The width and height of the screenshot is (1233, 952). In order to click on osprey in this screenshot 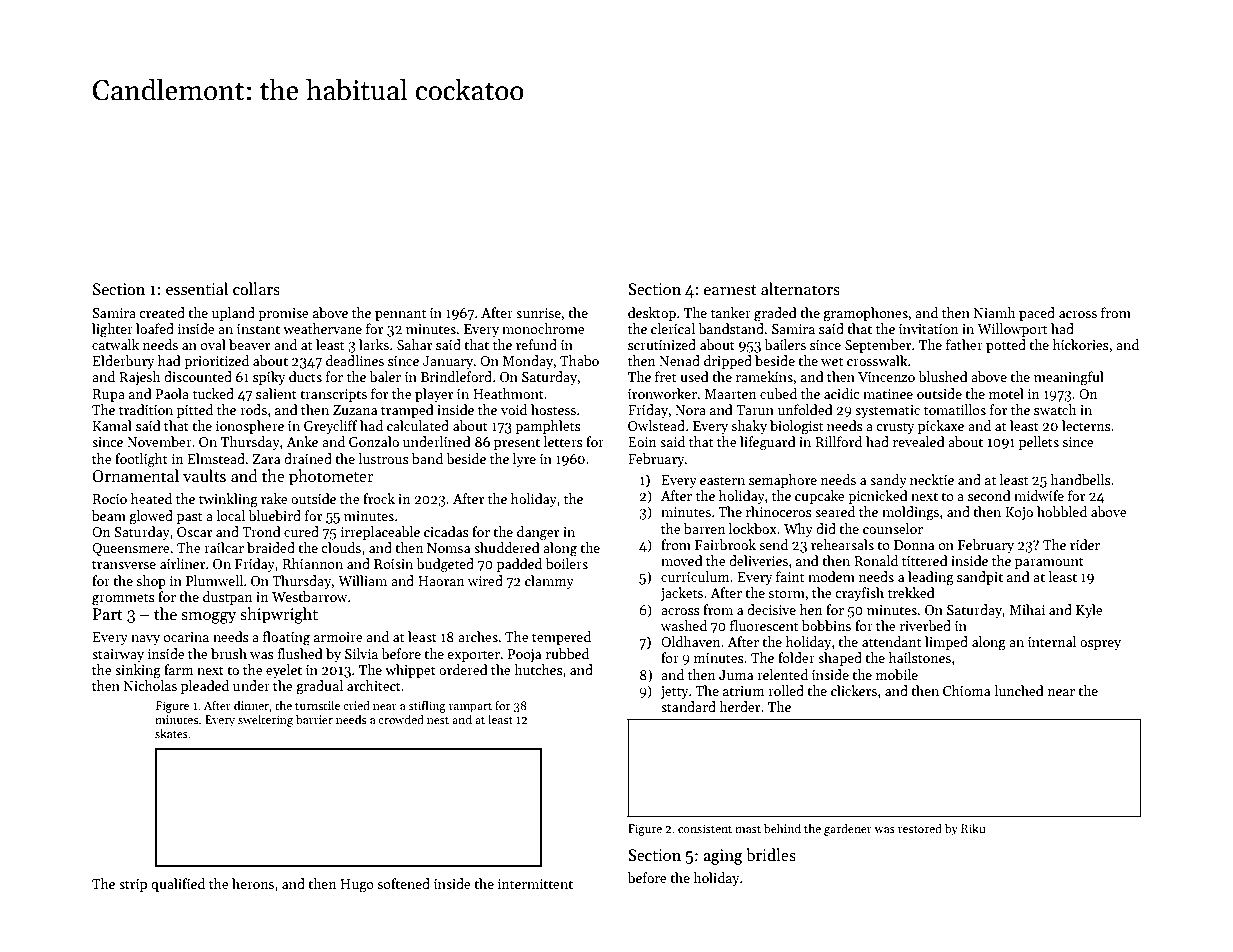, I will do `click(1100, 645)`.
